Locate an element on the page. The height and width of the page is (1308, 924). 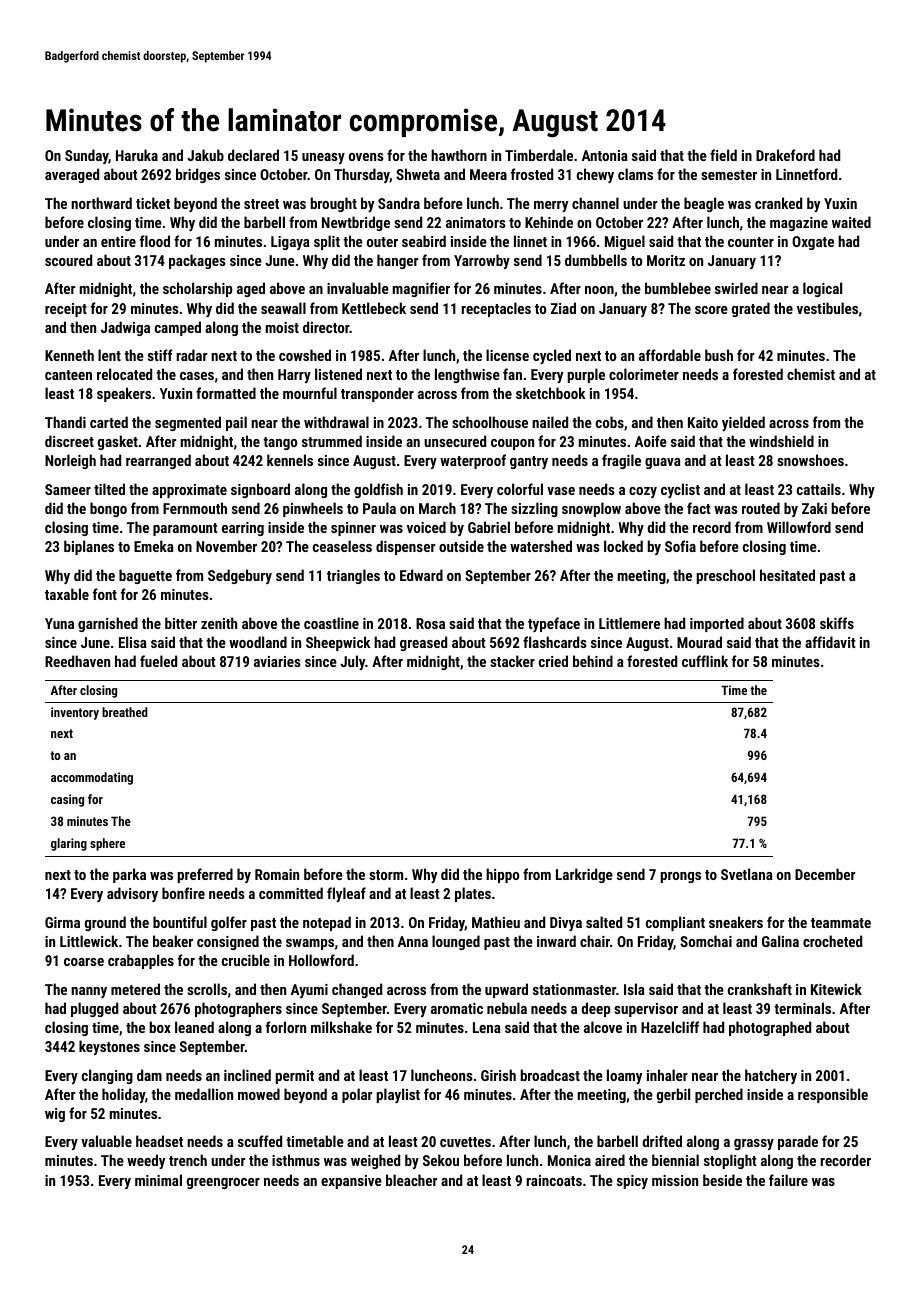
stacker is located at coordinates (512, 661).
